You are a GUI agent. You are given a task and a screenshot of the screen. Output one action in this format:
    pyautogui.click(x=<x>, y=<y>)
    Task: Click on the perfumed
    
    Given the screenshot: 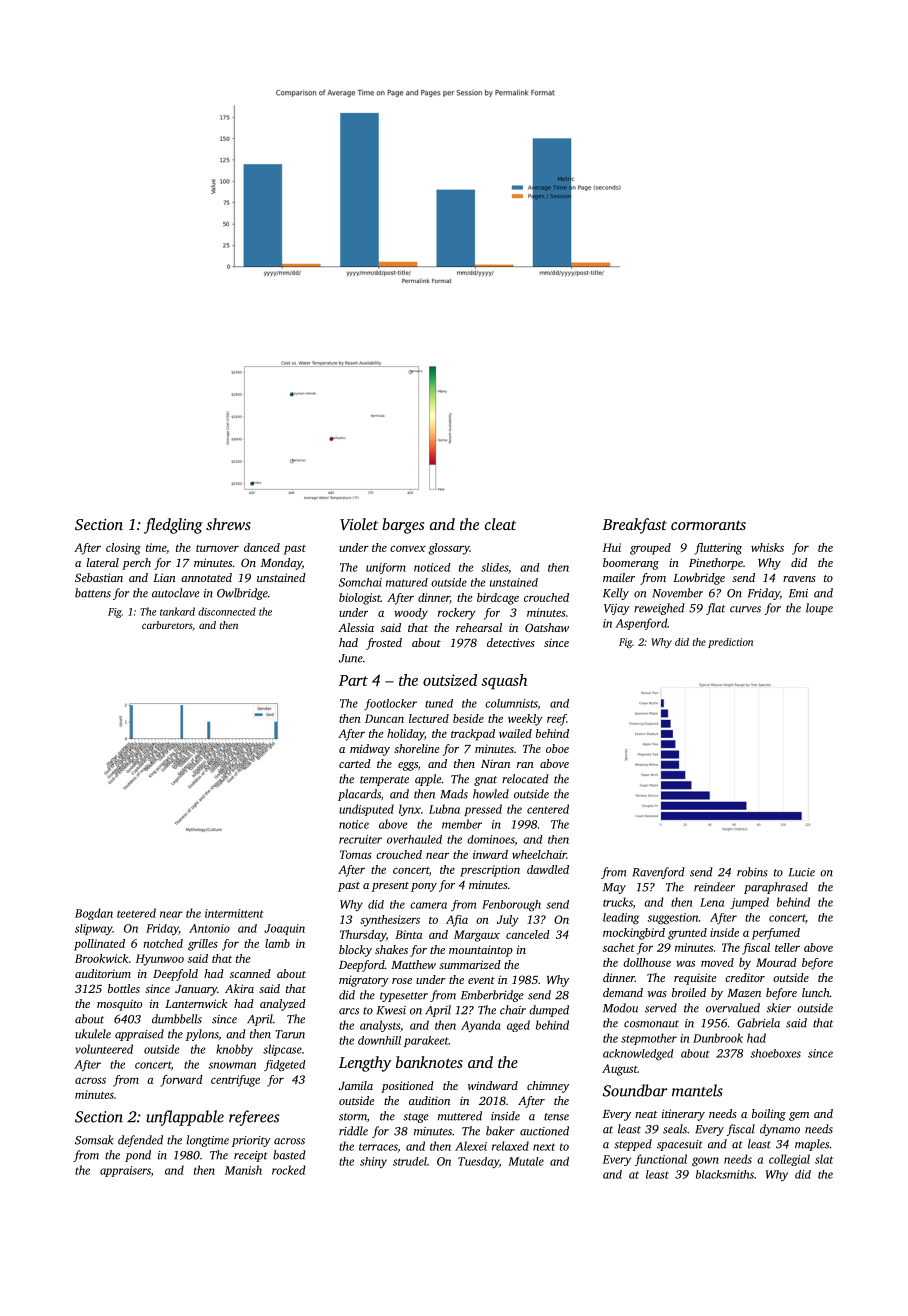 What is the action you would take?
    pyautogui.click(x=776, y=934)
